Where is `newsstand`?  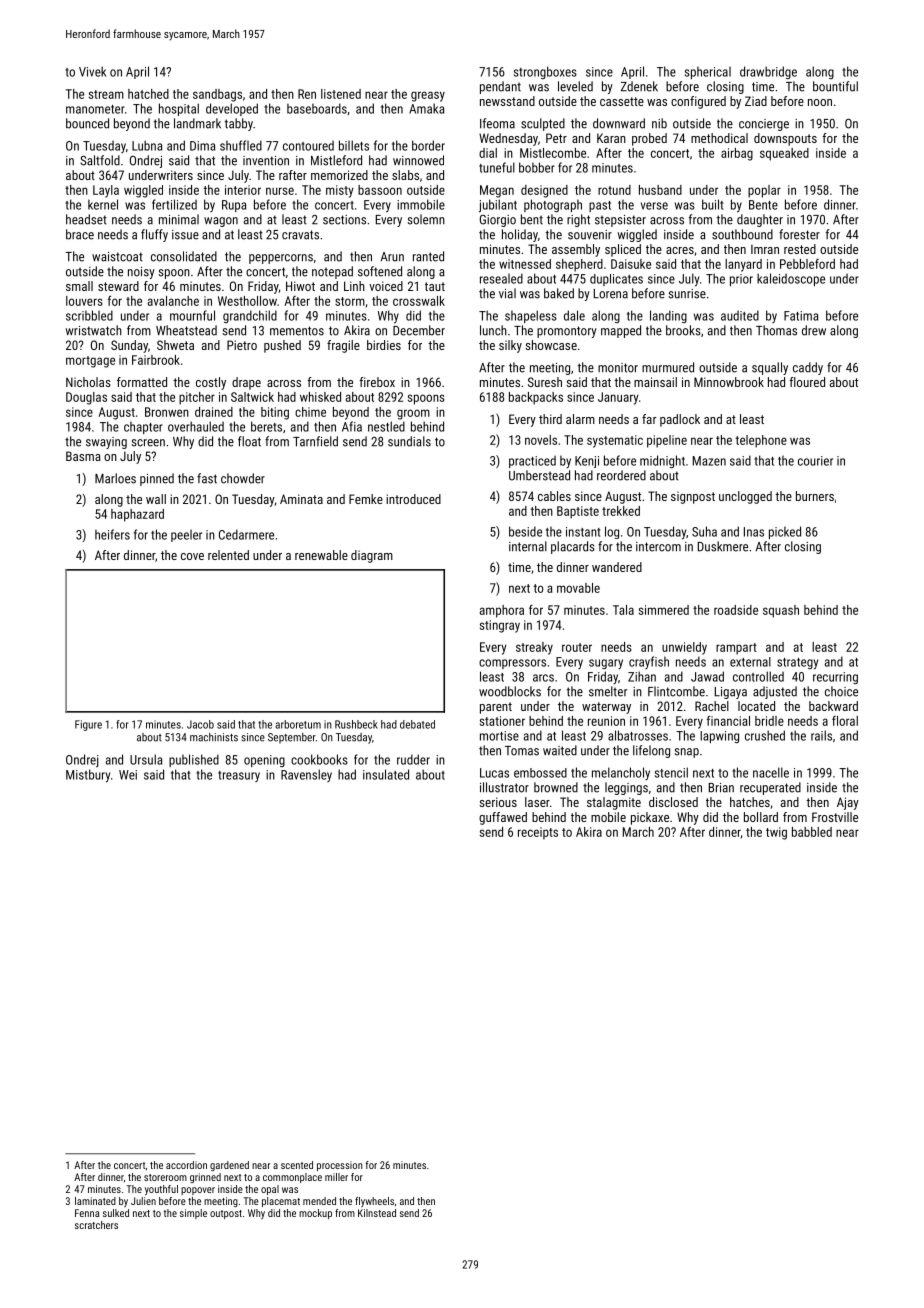 newsstand is located at coordinates (507, 101).
